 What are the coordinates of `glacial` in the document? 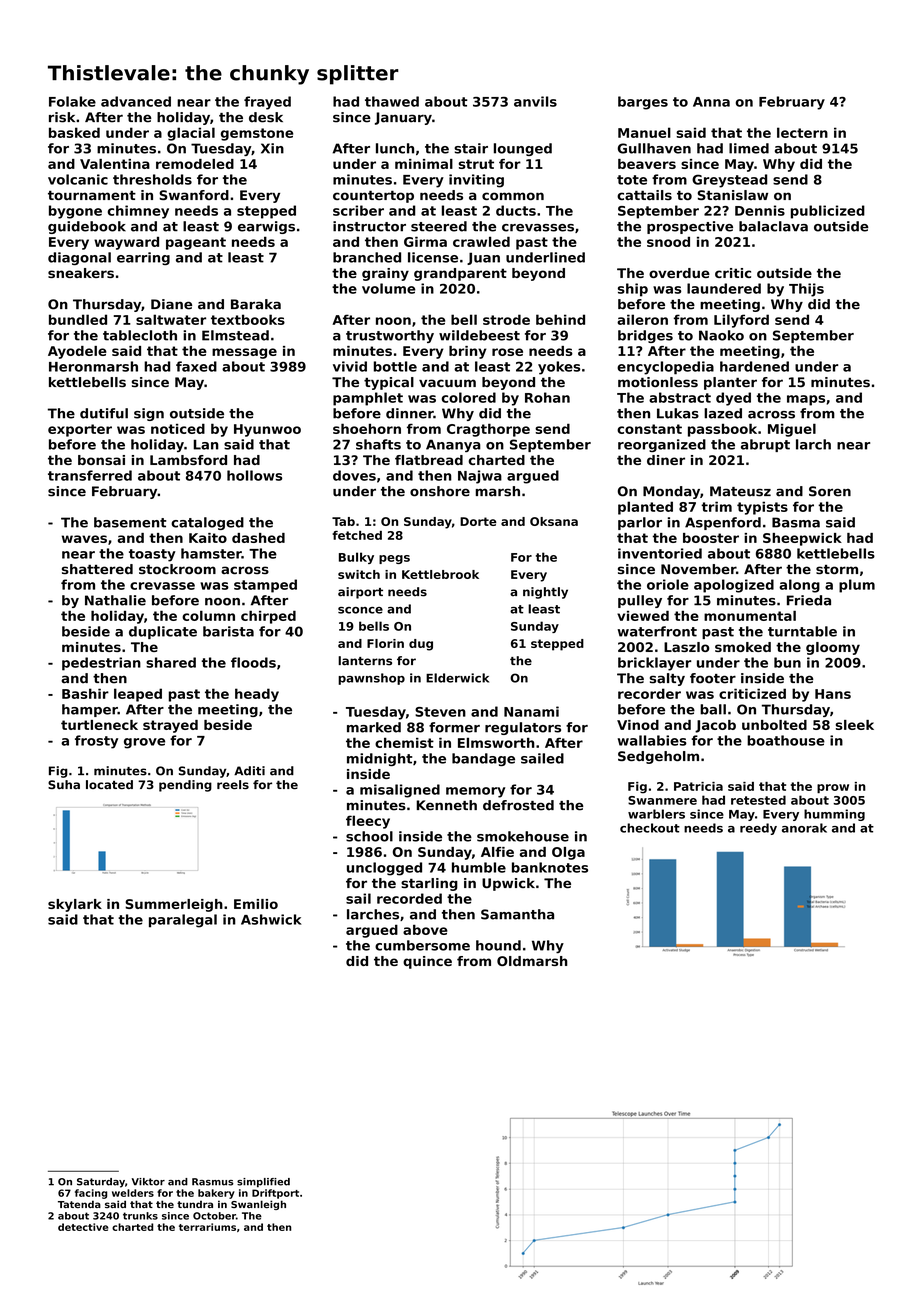 It's located at (191, 134).
